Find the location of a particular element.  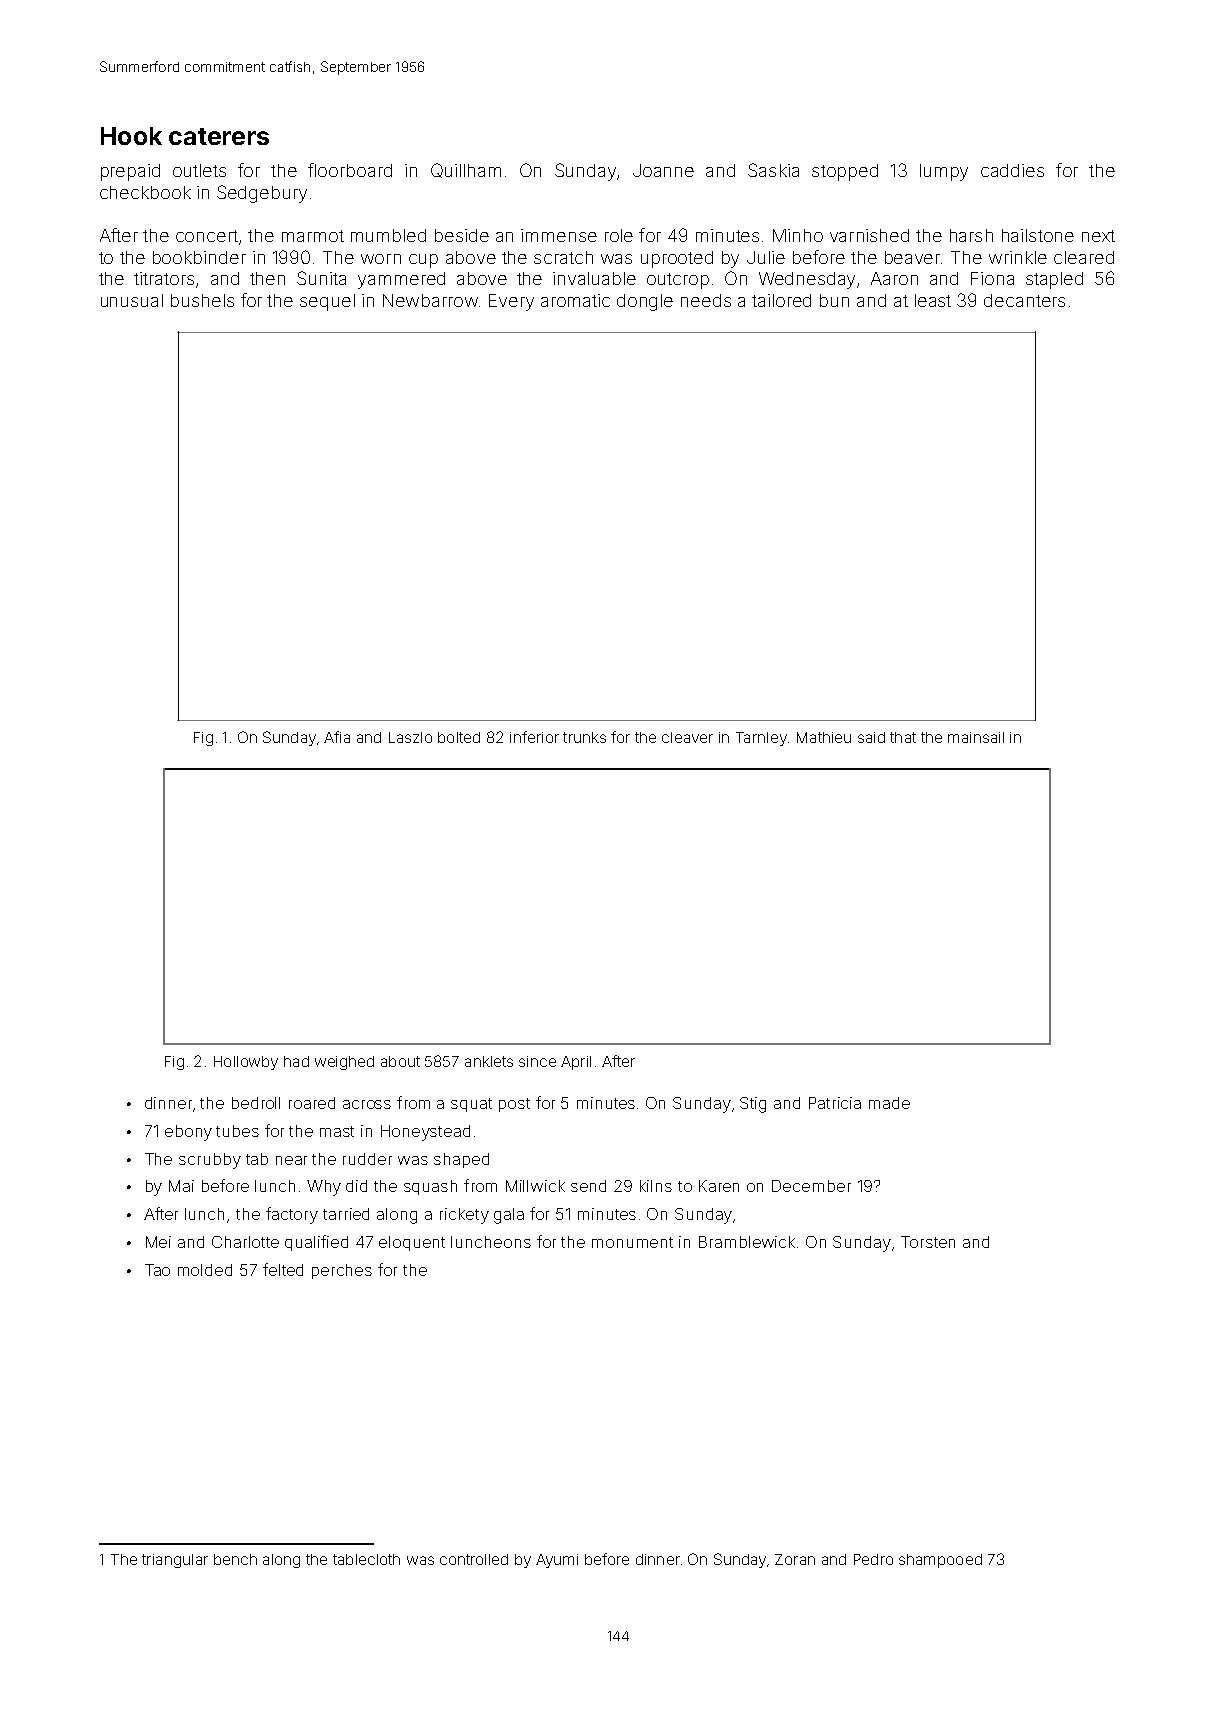

squat is located at coordinates (471, 1105).
